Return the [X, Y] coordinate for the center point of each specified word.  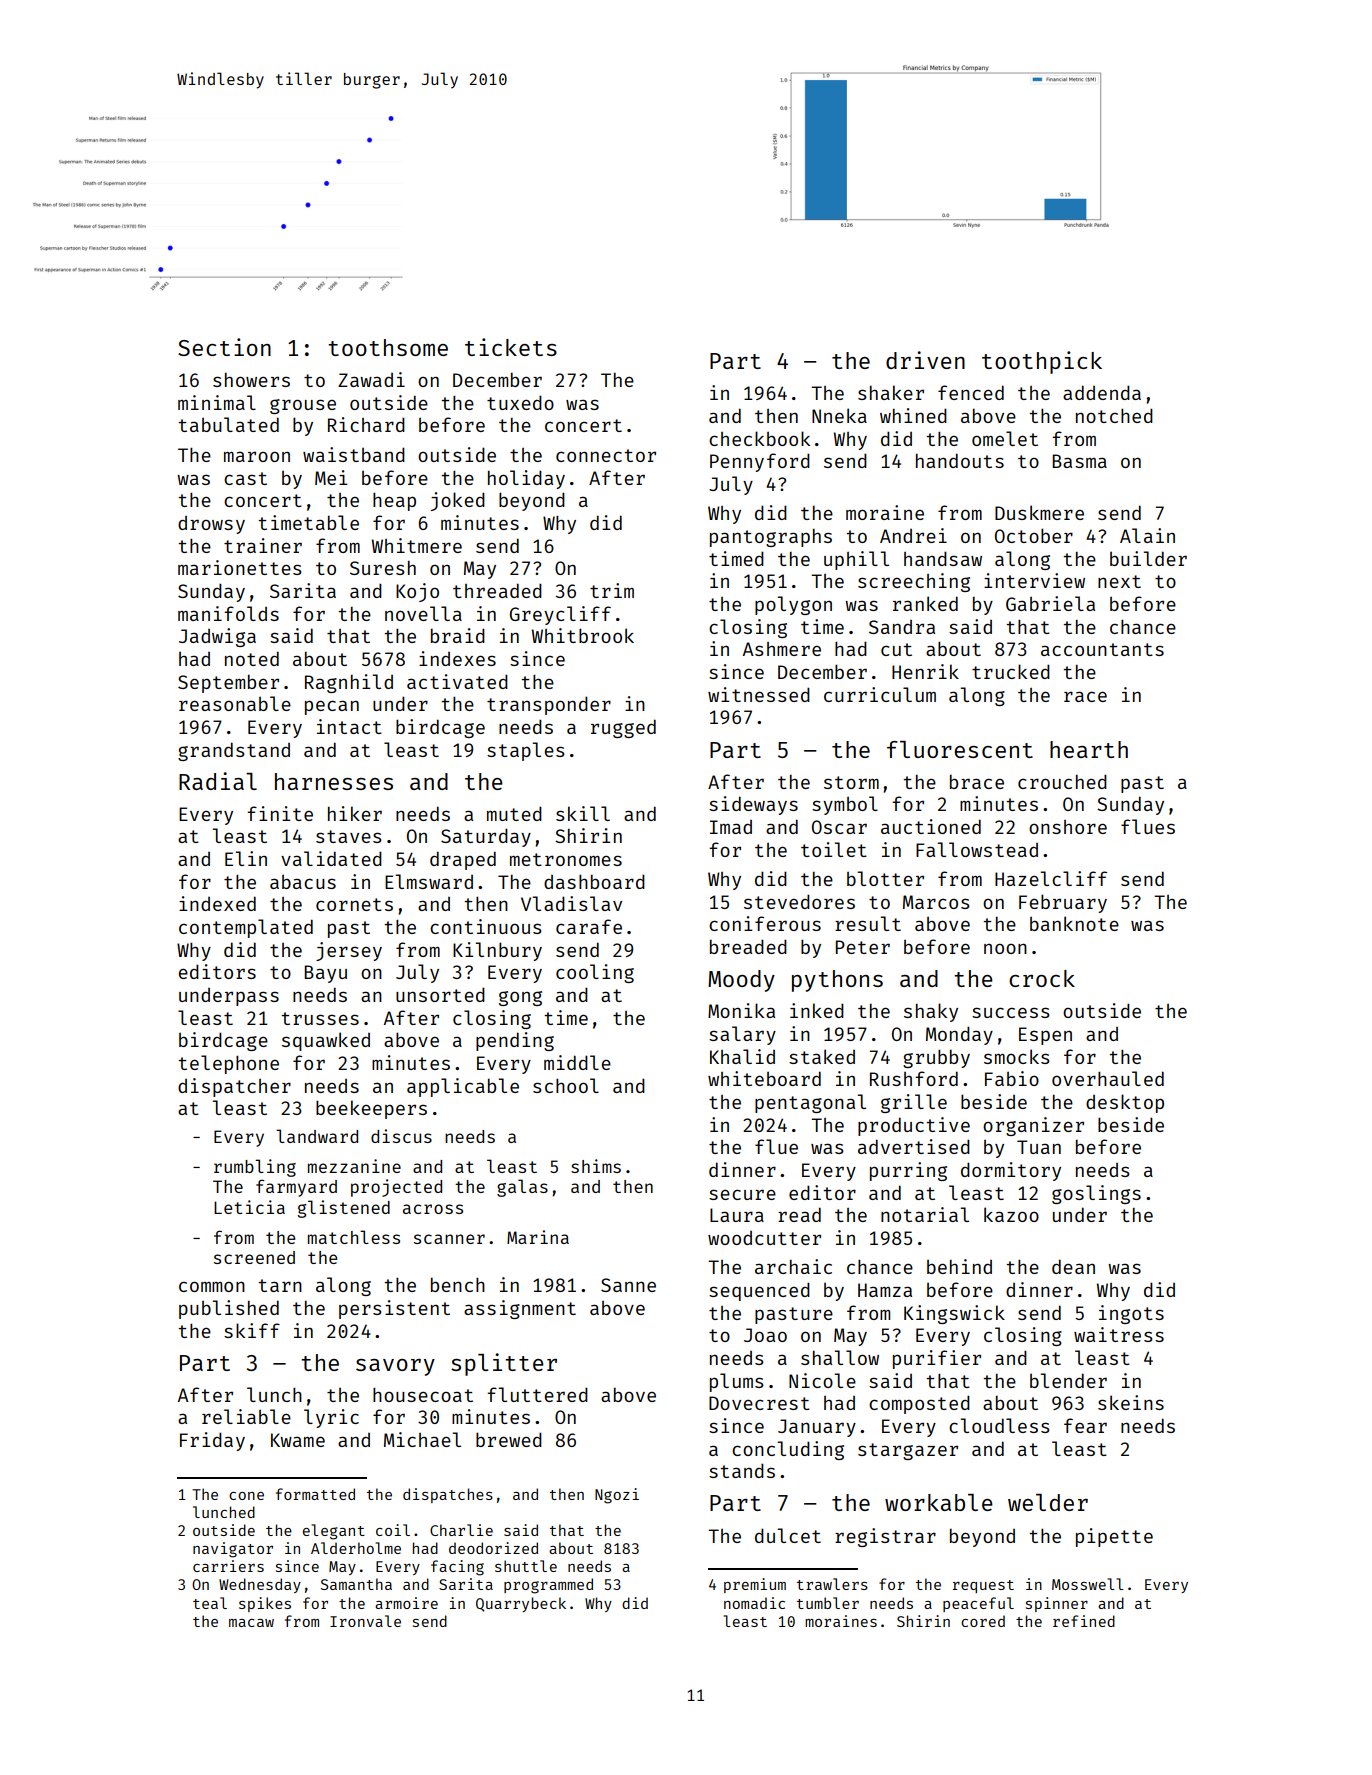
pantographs [771, 538]
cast [245, 478]
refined [1084, 1621]
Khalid [742, 1056]
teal [210, 1603]
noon [1005, 948]
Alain [1147, 535]
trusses [320, 1018]
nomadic [754, 1603]
